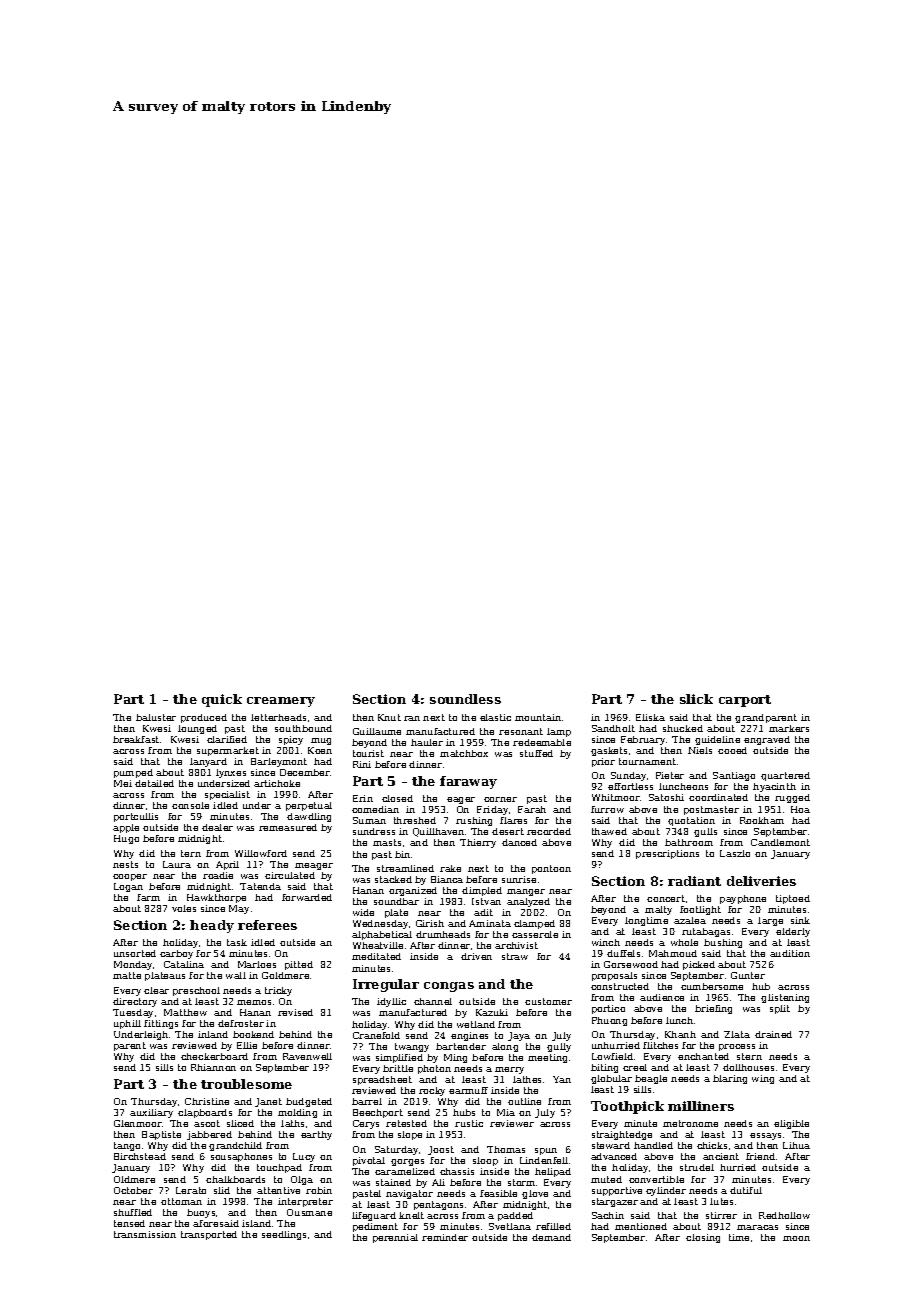 Image resolution: width=924 pixels, height=1308 pixels. I want to click on Kazuki, so click(492, 1012).
